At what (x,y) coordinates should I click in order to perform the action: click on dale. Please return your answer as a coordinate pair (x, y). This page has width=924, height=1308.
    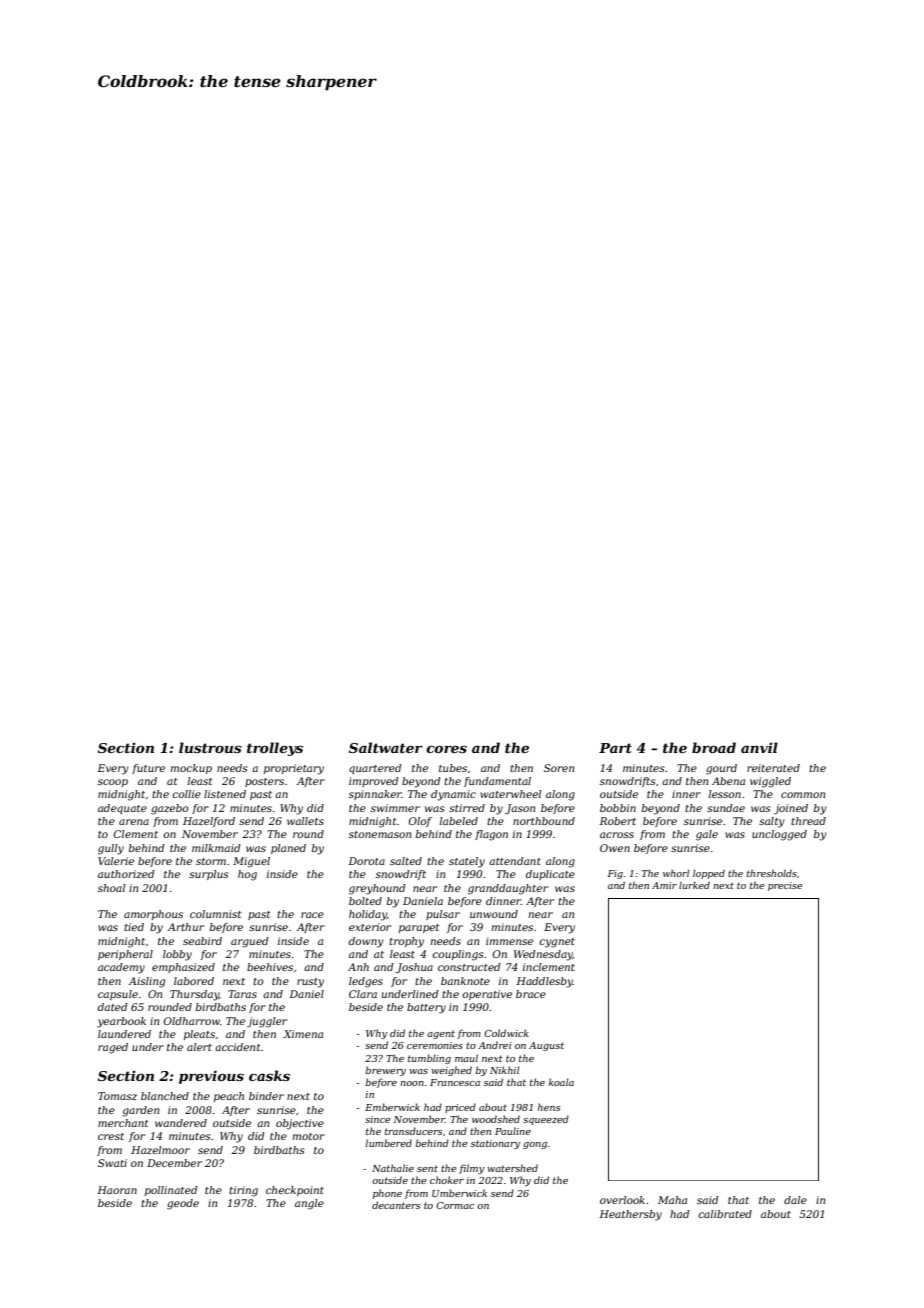
    Looking at the image, I should click on (795, 1200).
